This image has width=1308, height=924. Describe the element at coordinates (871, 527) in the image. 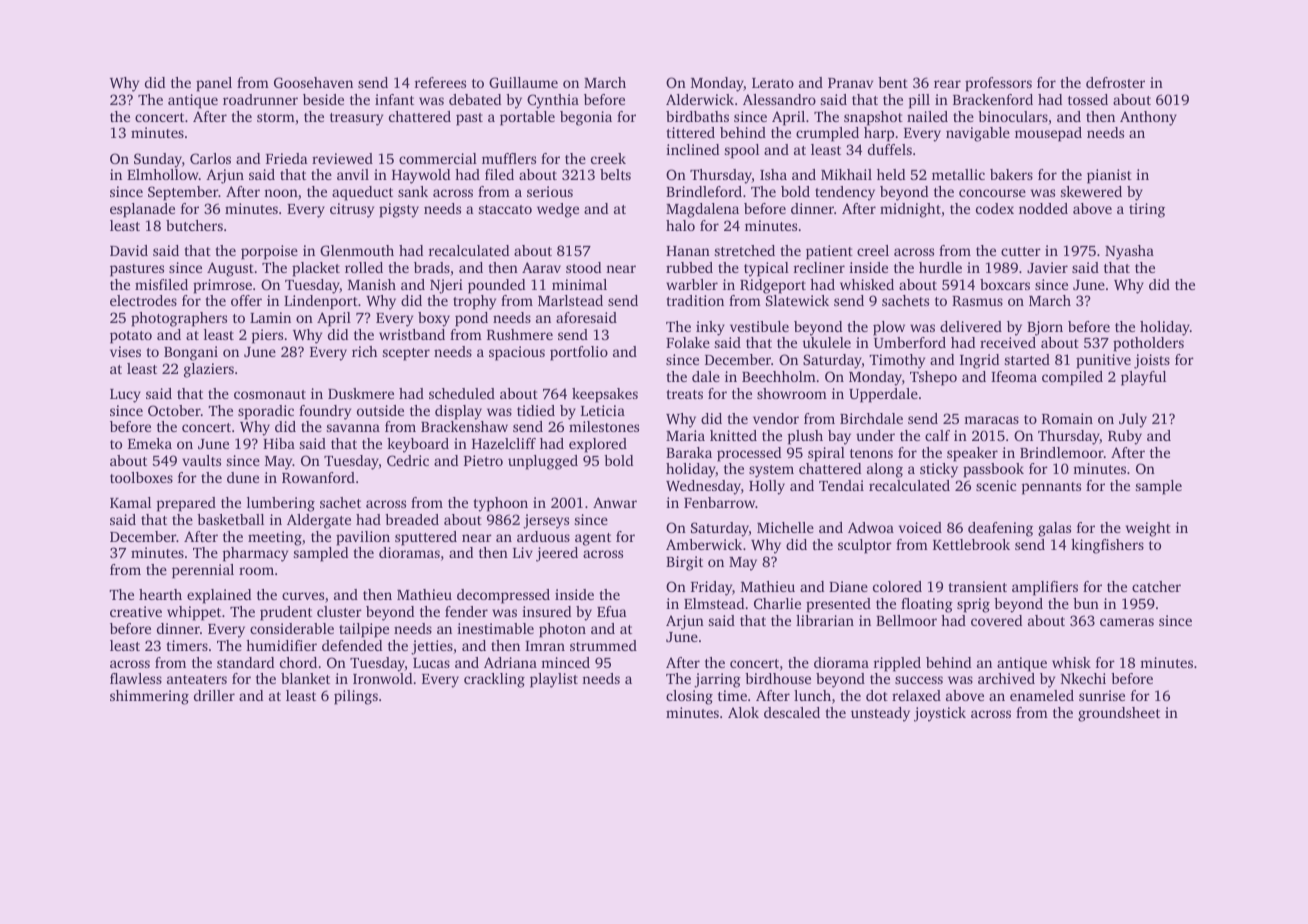

I see `Adwoa` at that location.
